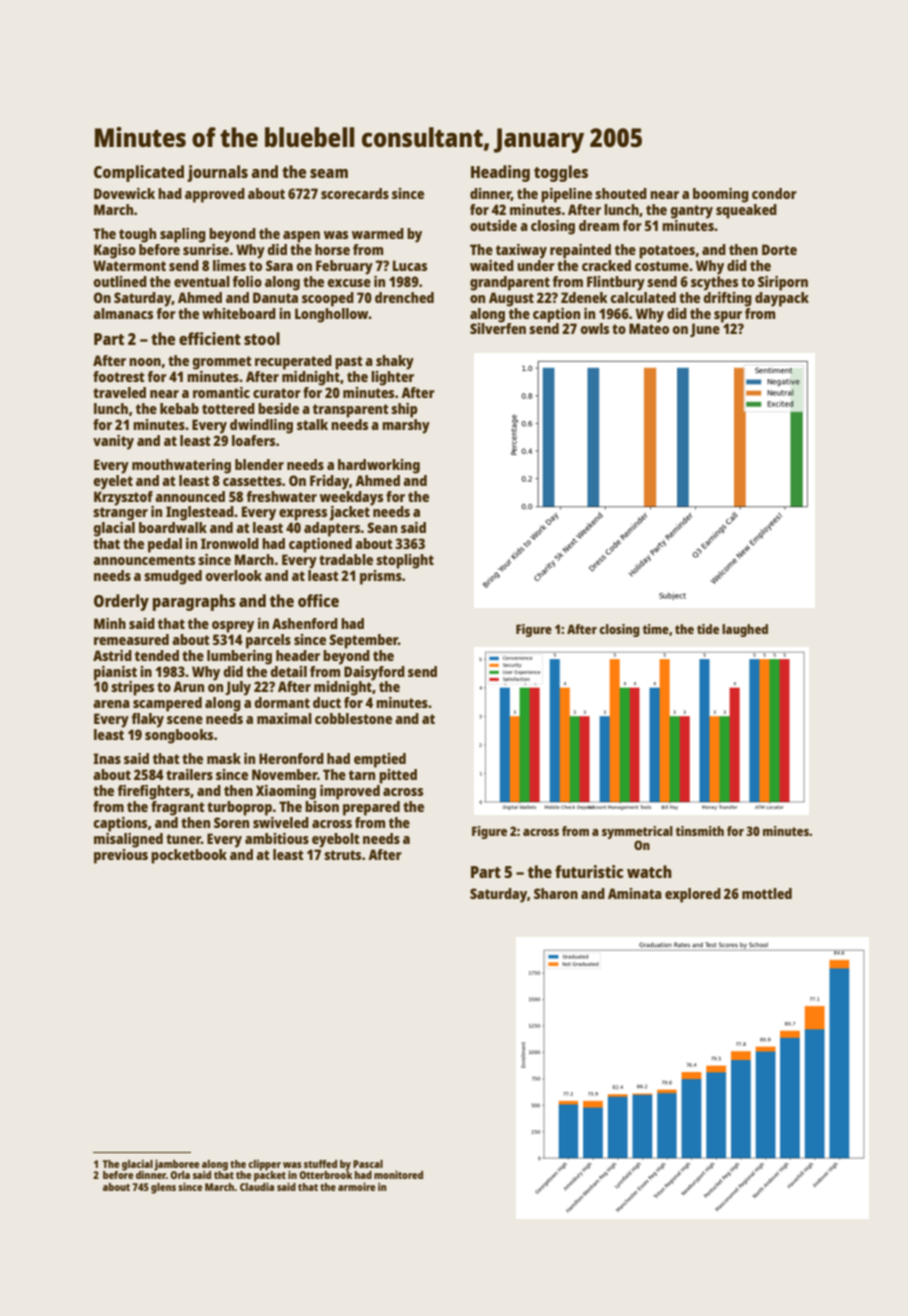 The height and width of the page is (1316, 908). What do you see at coordinates (303, 515) in the page?
I see `express` at bounding box center [303, 515].
